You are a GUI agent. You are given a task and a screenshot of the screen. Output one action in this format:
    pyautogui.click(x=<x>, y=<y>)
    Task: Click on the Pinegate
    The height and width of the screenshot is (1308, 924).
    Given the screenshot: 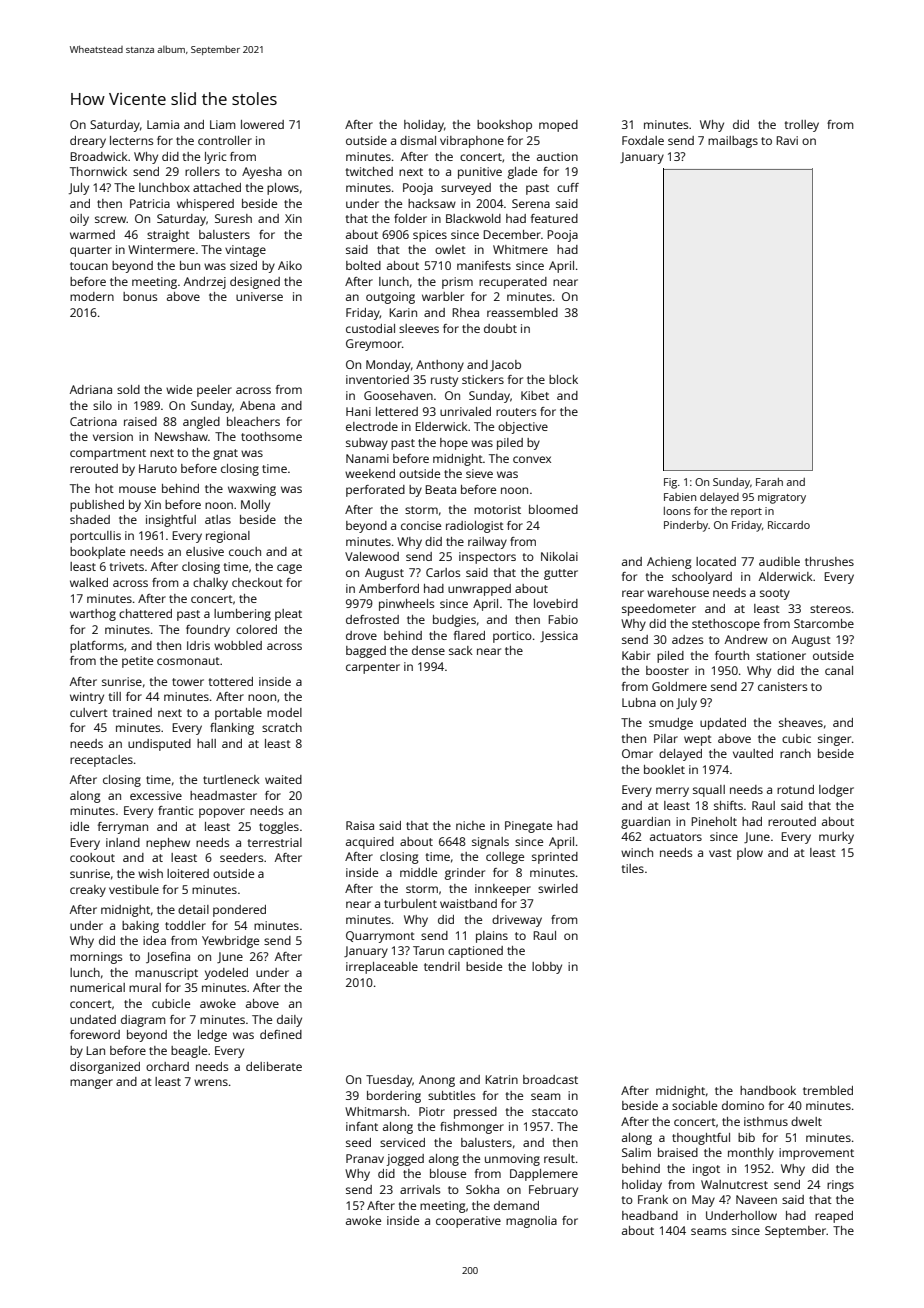 What is the action you would take?
    pyautogui.click(x=528, y=827)
